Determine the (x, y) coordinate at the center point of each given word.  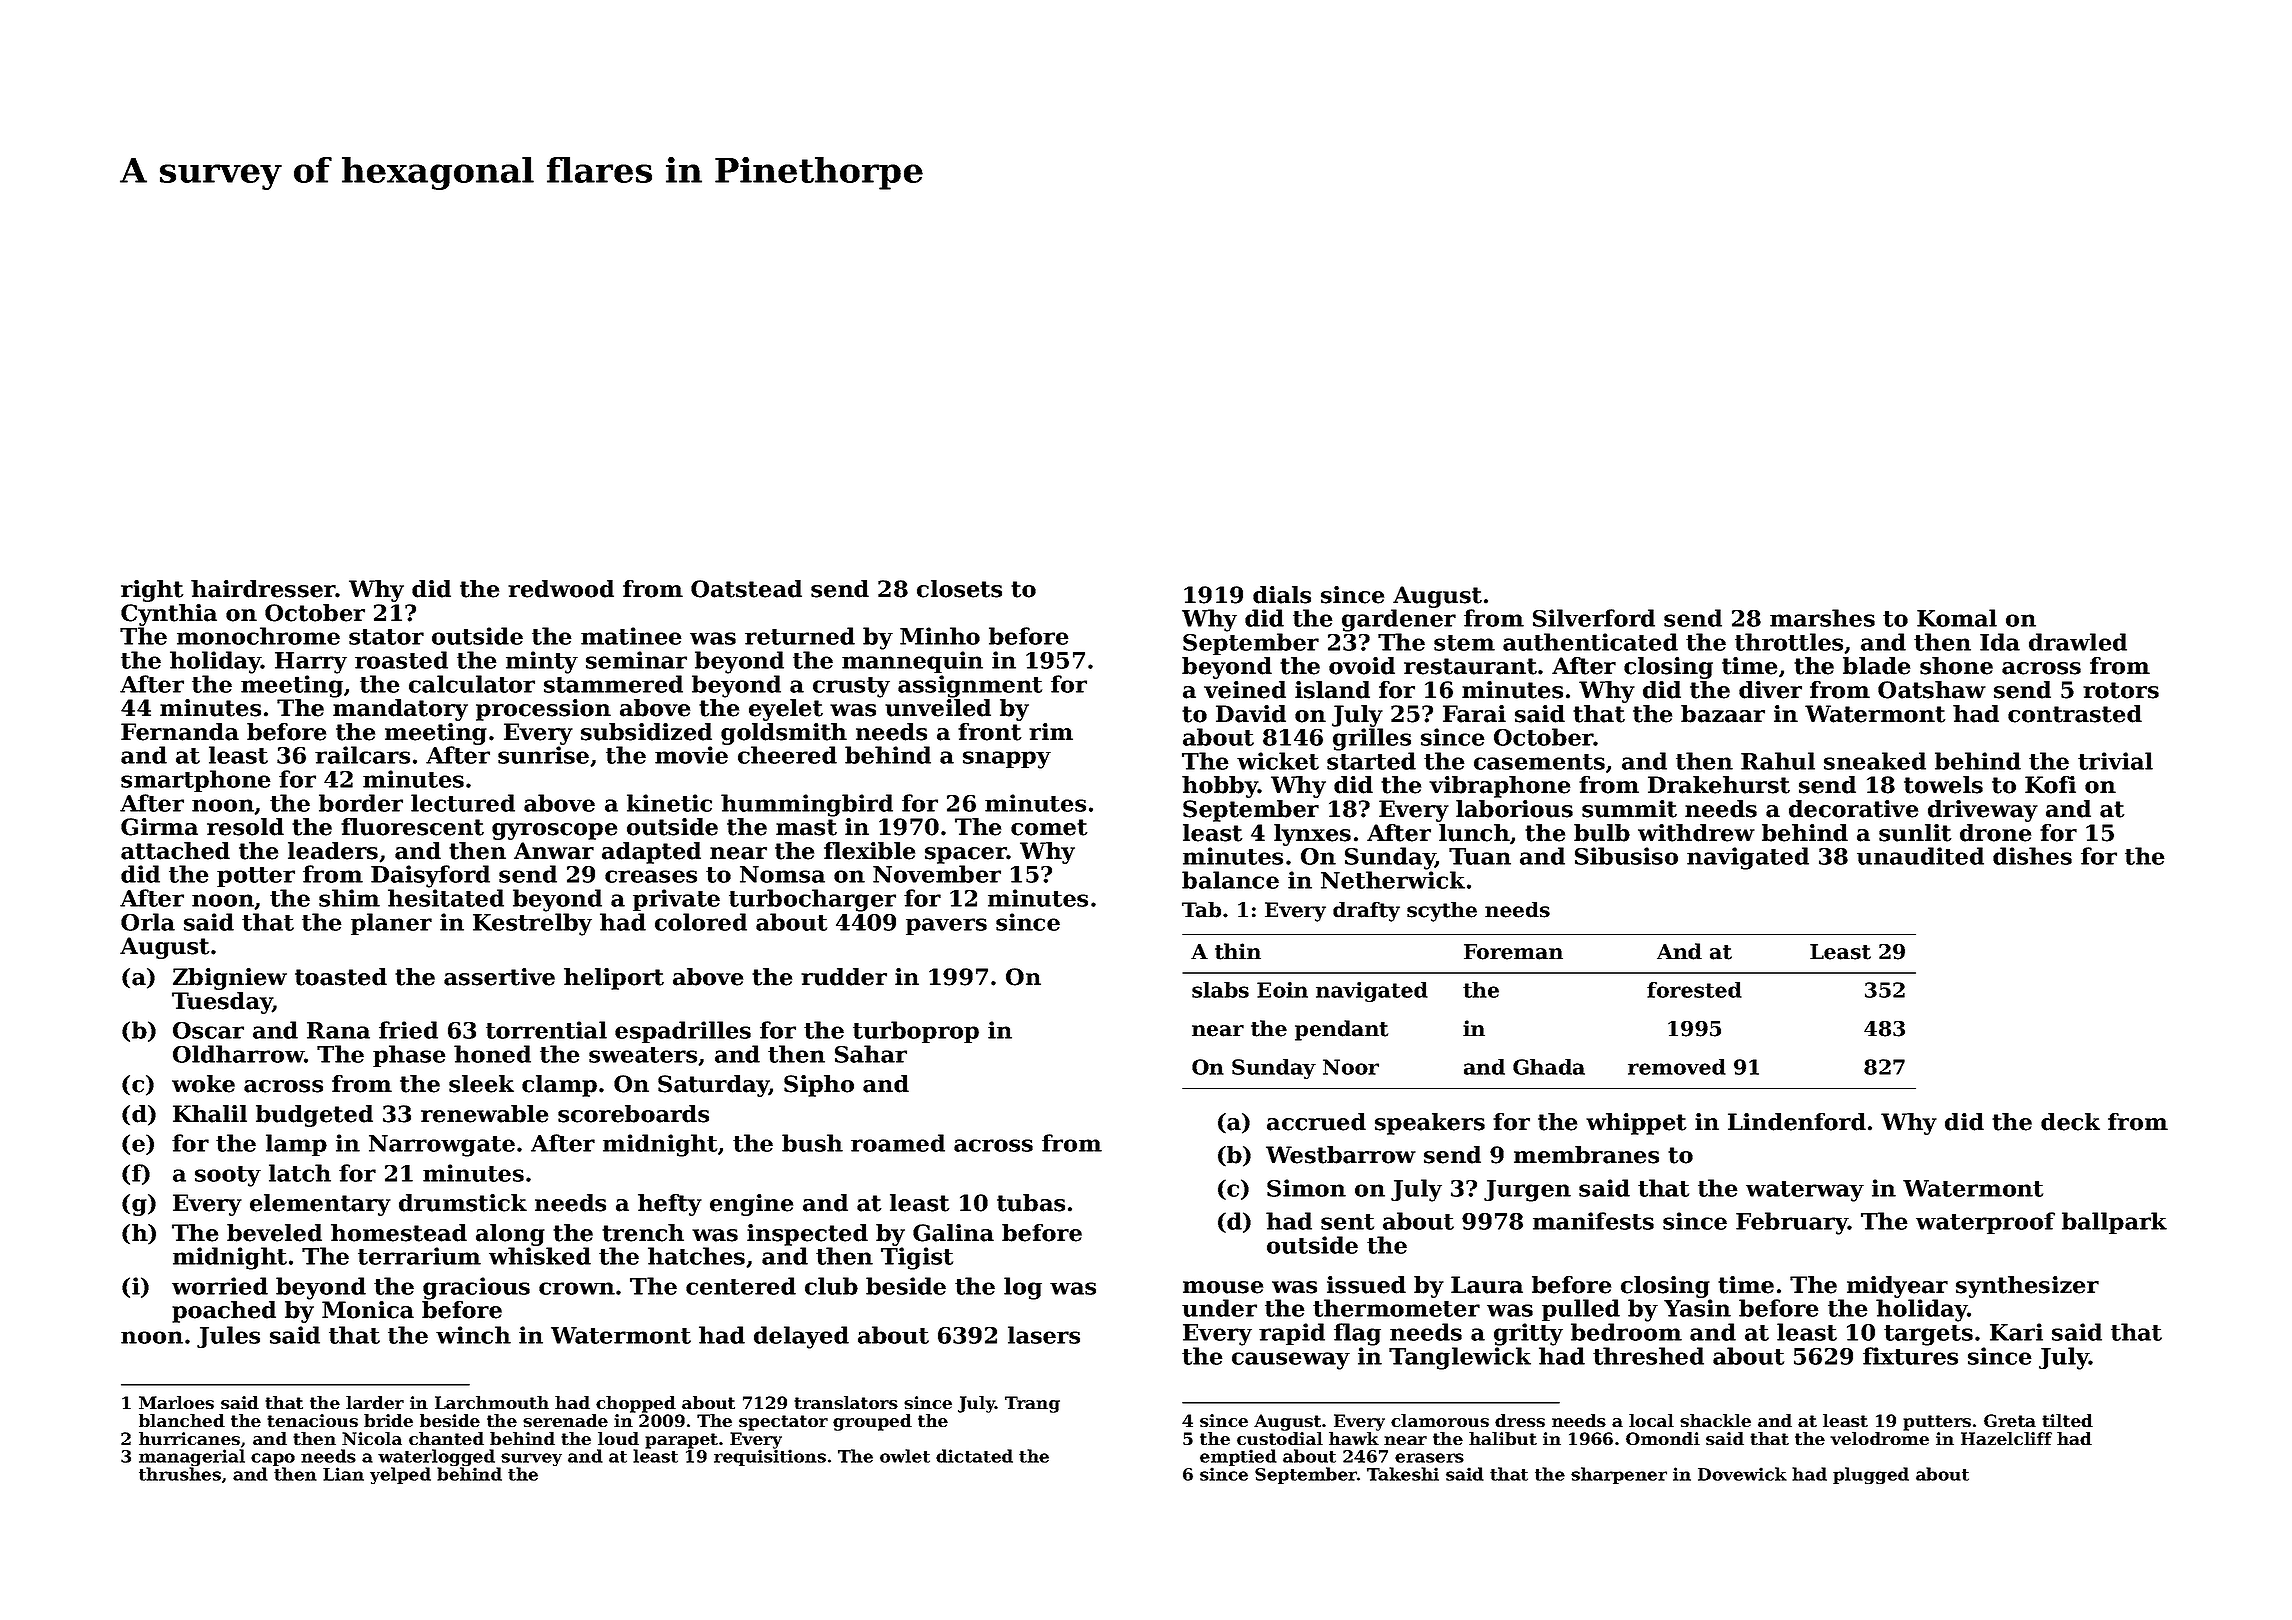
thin (1238, 951)
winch (473, 1335)
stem (1464, 643)
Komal (1957, 618)
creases (651, 876)
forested (1694, 990)
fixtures (1910, 1356)
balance (1230, 880)
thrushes (180, 1474)
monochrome (258, 636)
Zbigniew (230, 979)
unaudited (1920, 856)
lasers (1044, 1335)
